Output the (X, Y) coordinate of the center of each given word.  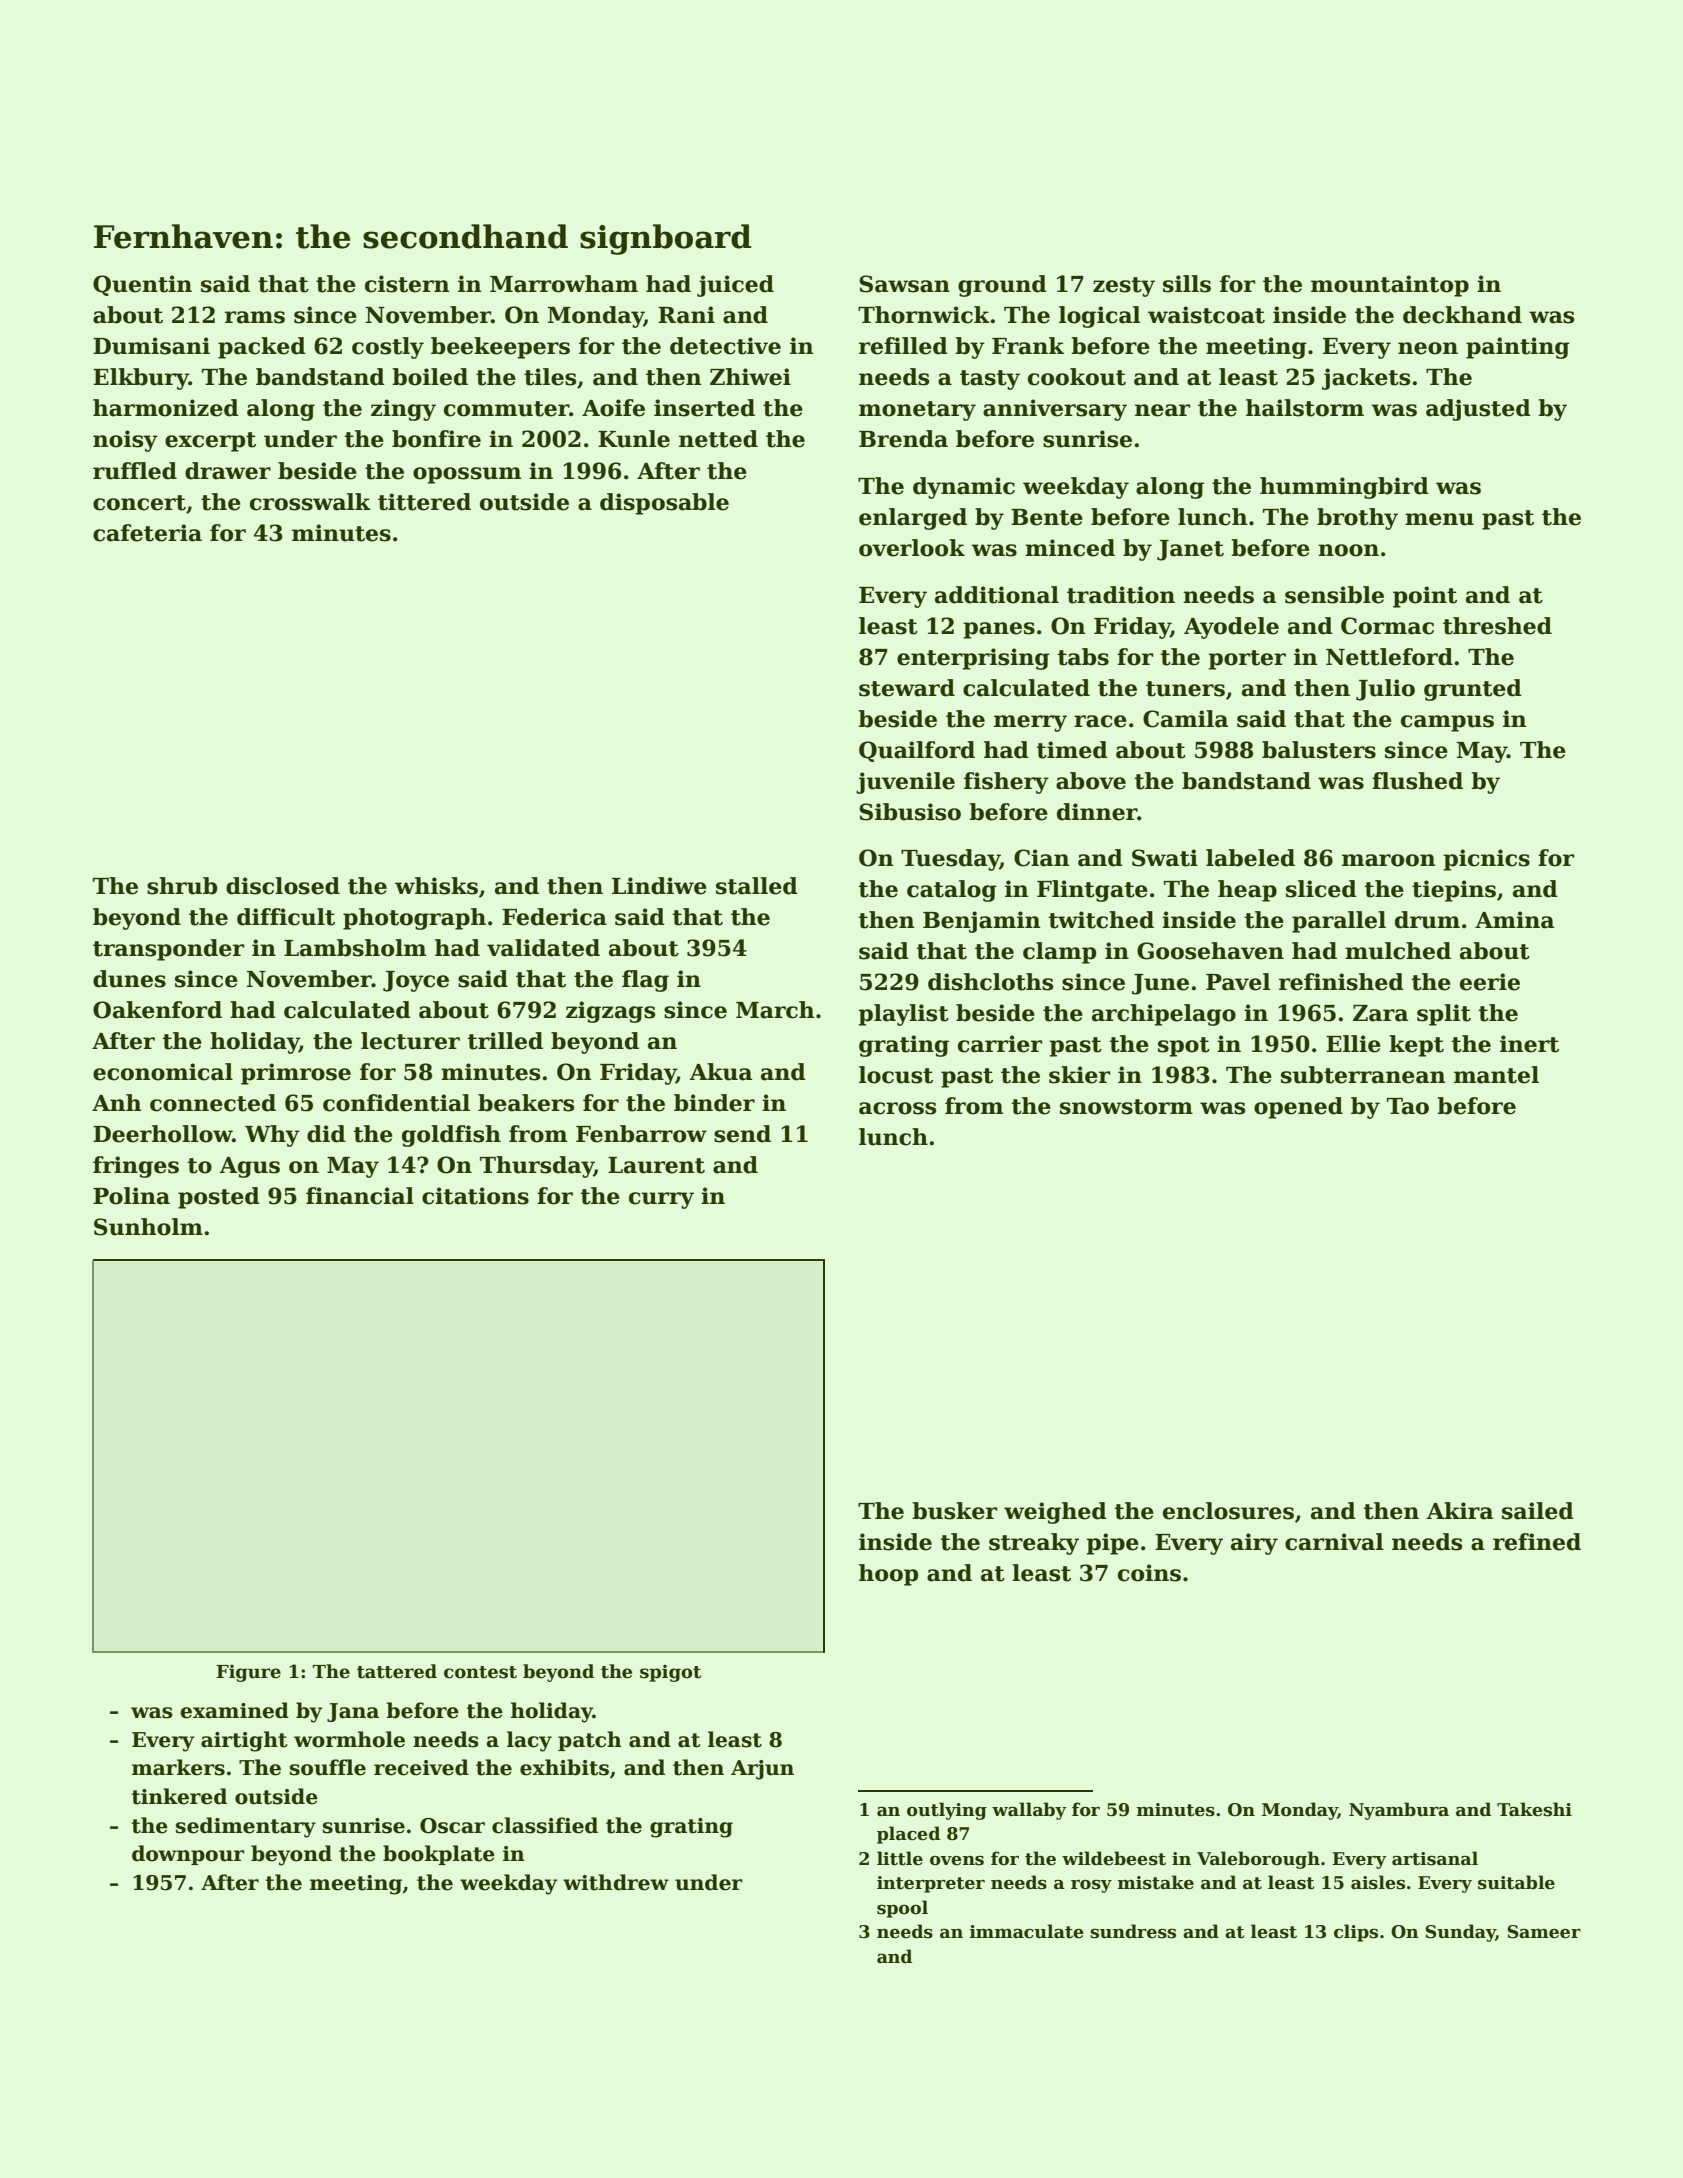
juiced (735, 286)
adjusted (1478, 410)
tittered (424, 502)
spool (902, 1909)
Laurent (656, 1165)
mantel (1496, 1075)
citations (475, 1196)
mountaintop (1390, 286)
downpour (188, 1855)
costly (388, 348)
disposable (664, 504)
